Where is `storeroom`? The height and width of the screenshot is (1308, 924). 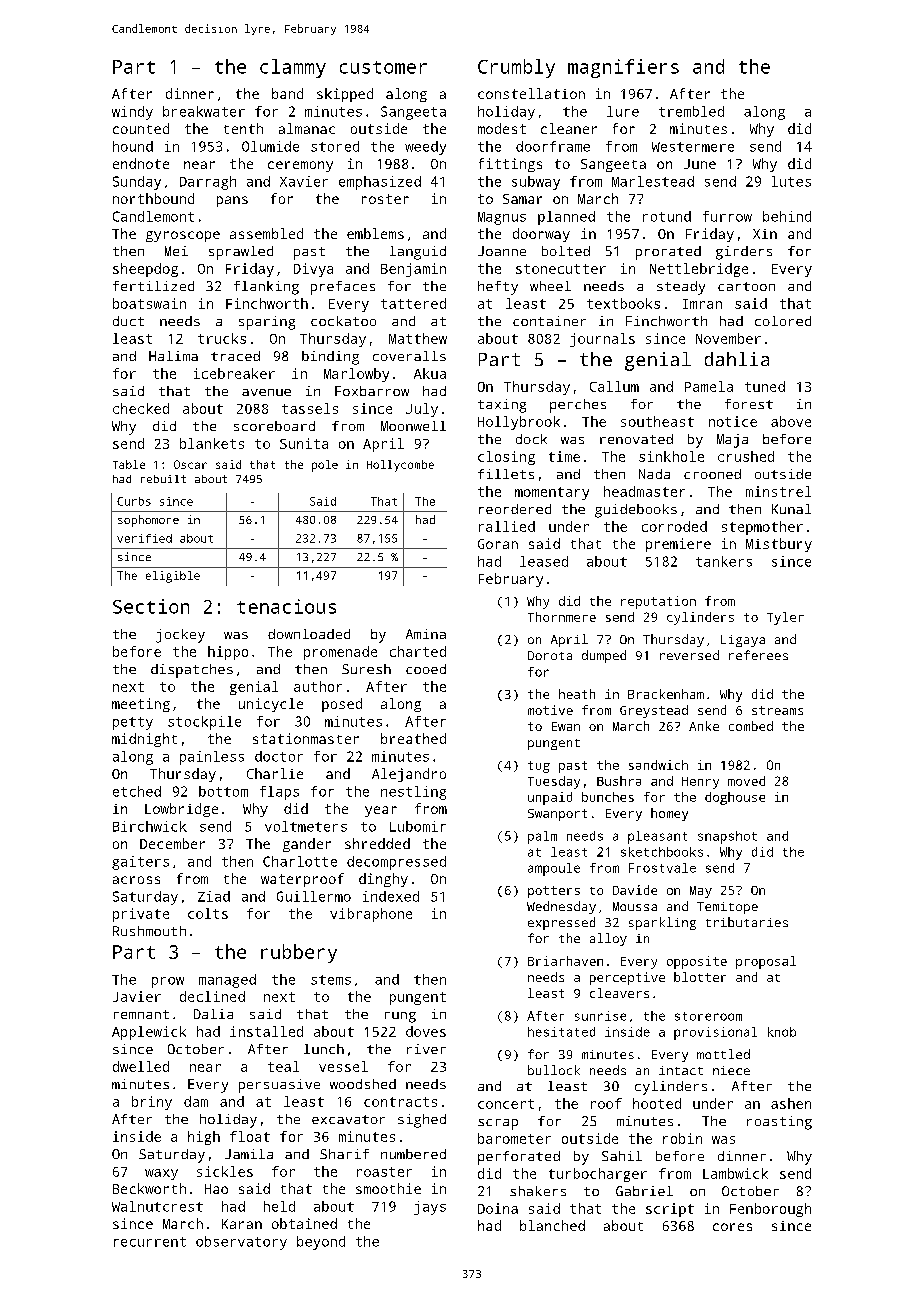 storeroom is located at coordinates (708, 1016).
